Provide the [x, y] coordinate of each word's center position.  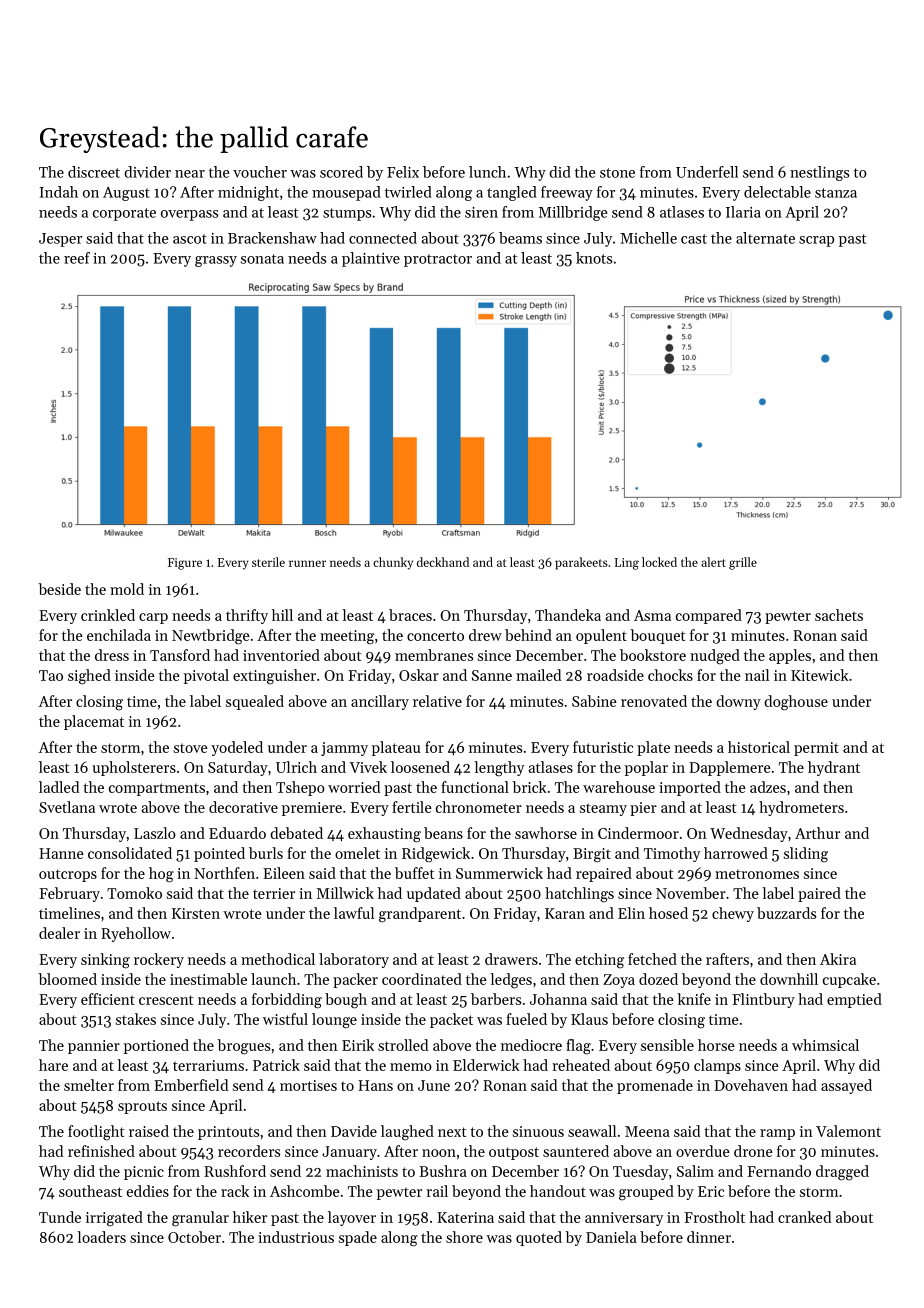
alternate [765, 238]
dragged [842, 1173]
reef [77, 258]
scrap [816, 241]
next [452, 1132]
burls [266, 853]
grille [743, 563]
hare [53, 1065]
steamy [603, 809]
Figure [185, 564]
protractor [438, 260]
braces [410, 615]
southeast [90, 1191]
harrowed [736, 853]
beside [59, 589]
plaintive [371, 259]
